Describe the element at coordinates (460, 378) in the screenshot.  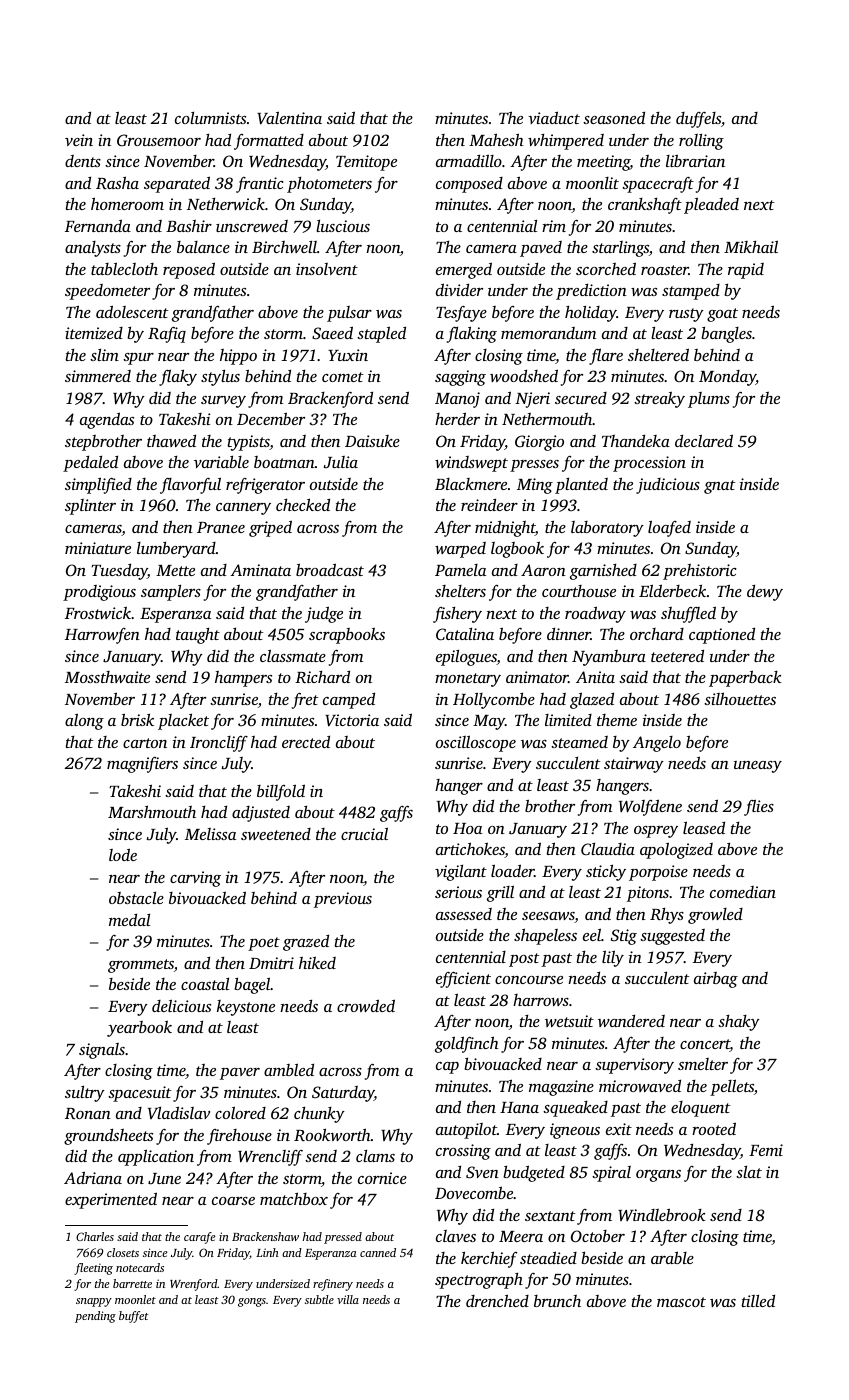
I see `sagging` at that location.
